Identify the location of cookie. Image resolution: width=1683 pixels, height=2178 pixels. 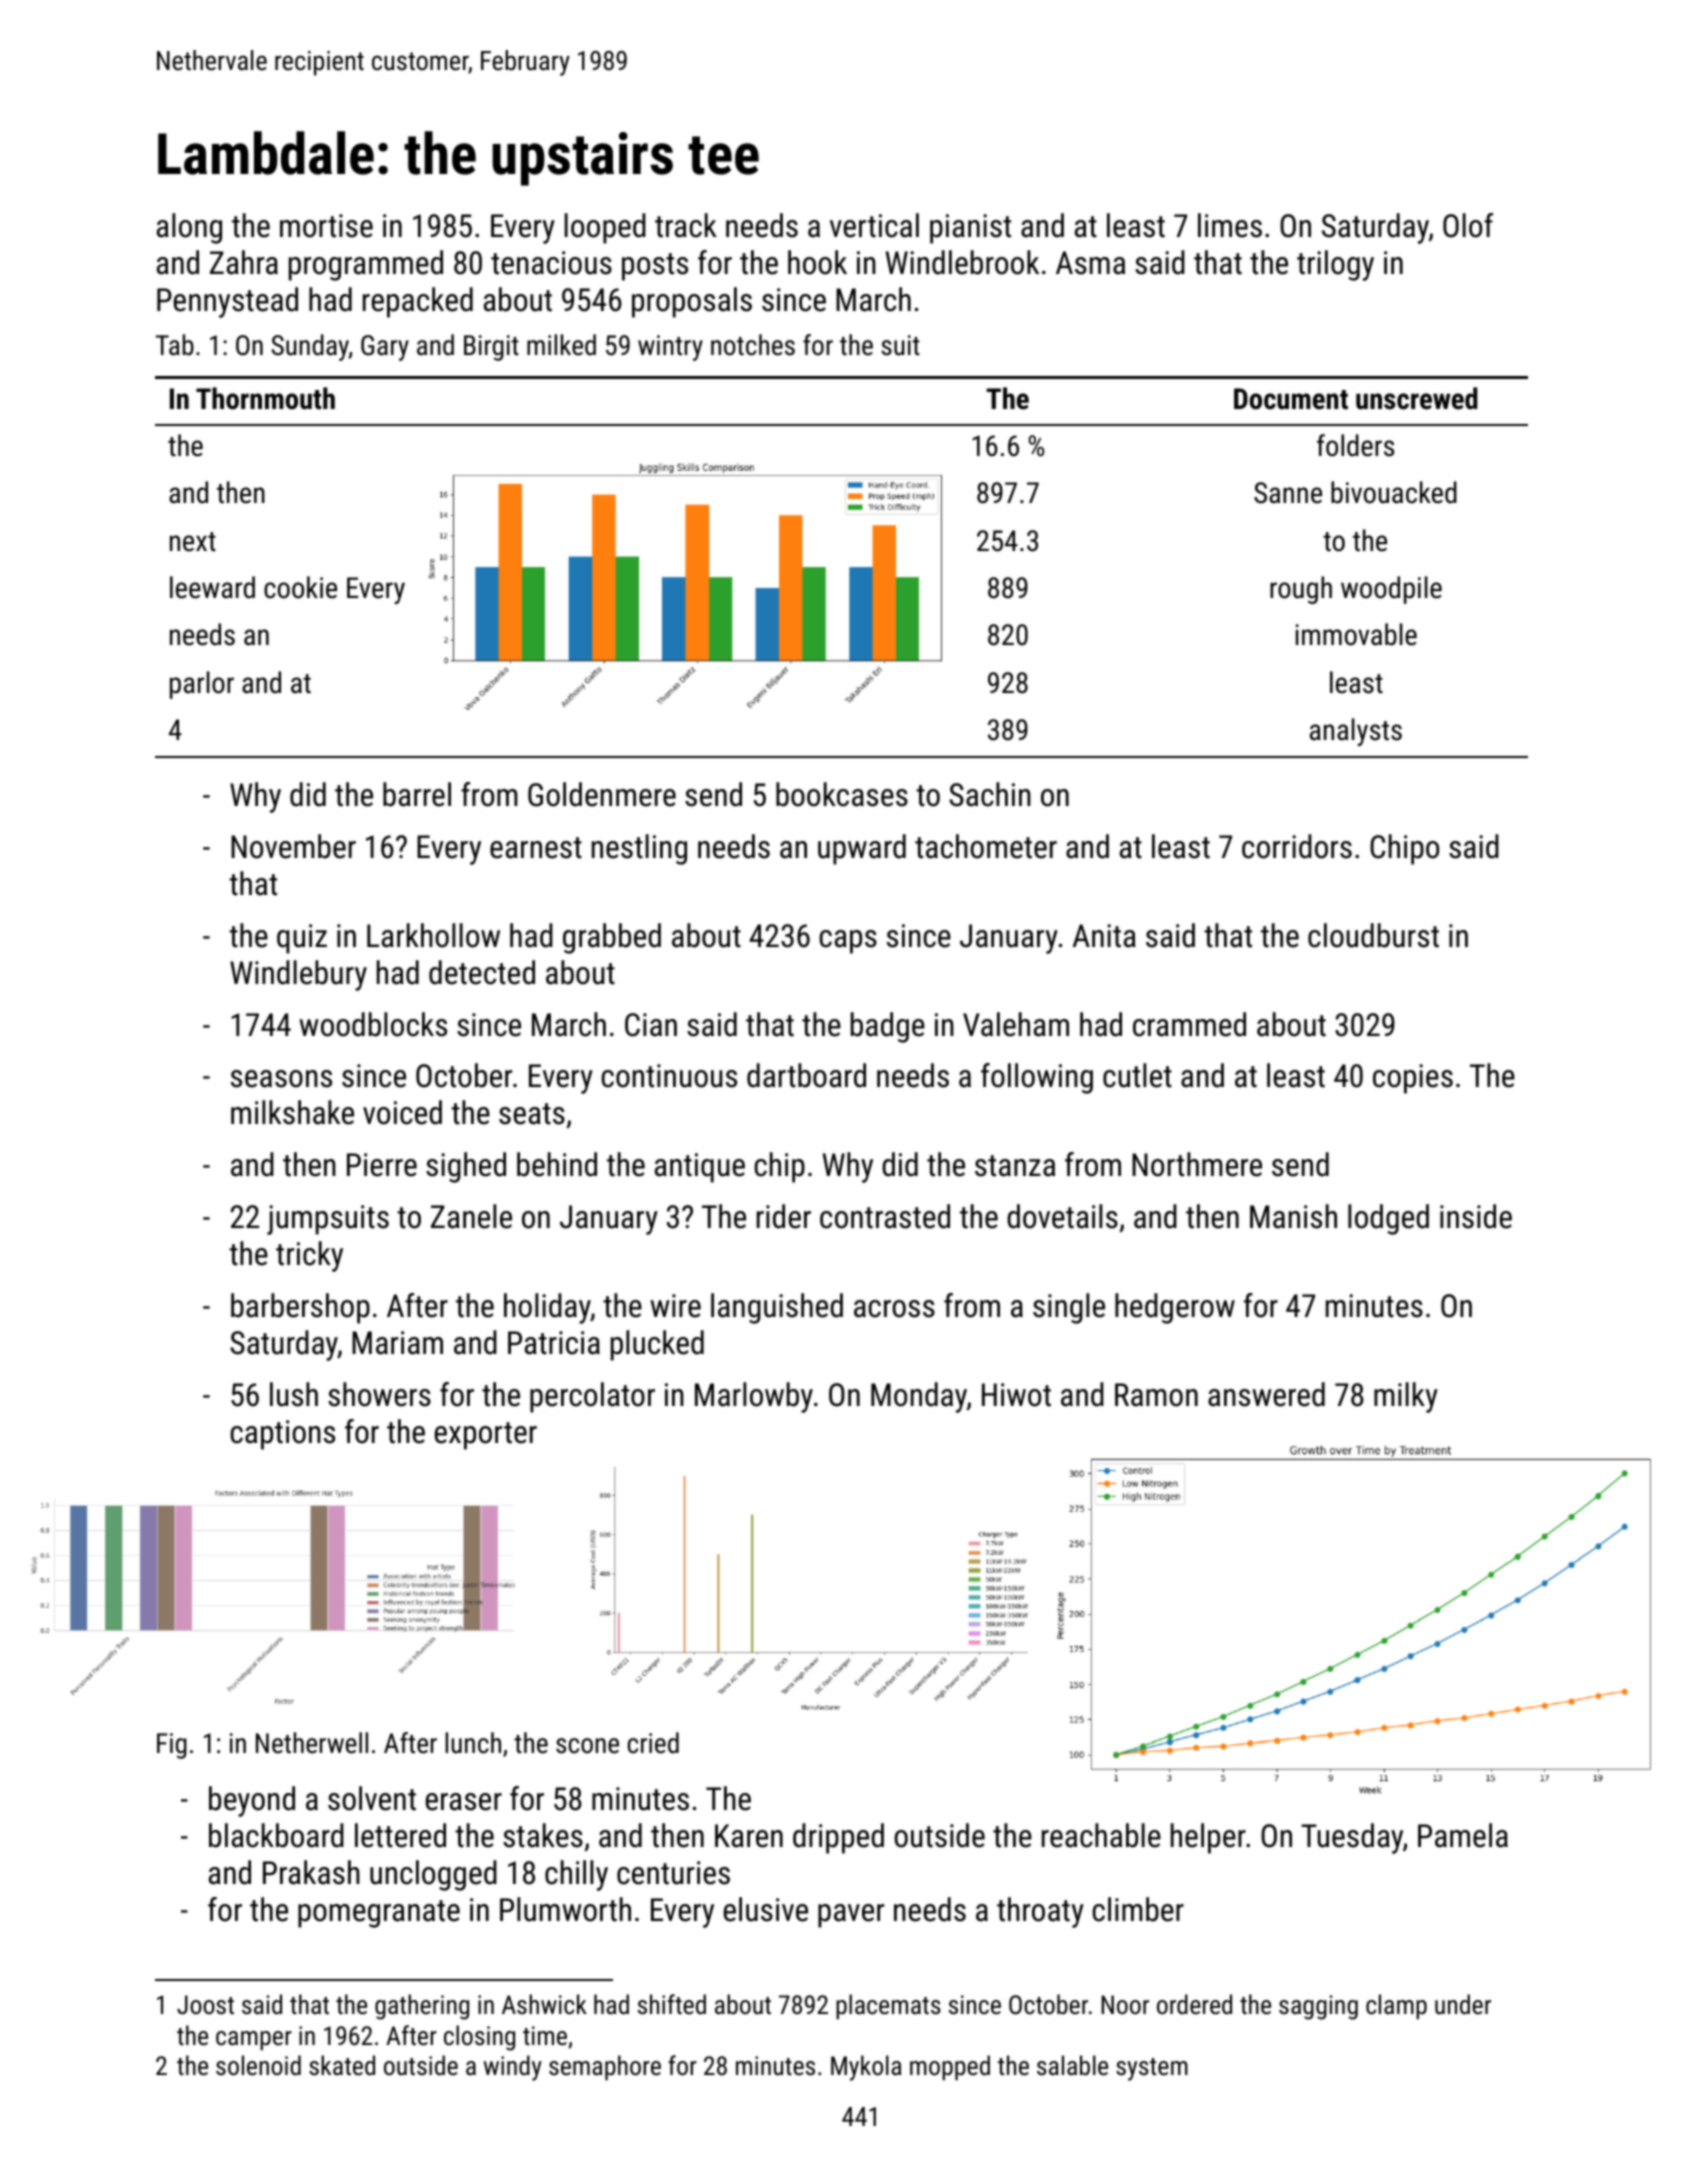
(300, 587).
